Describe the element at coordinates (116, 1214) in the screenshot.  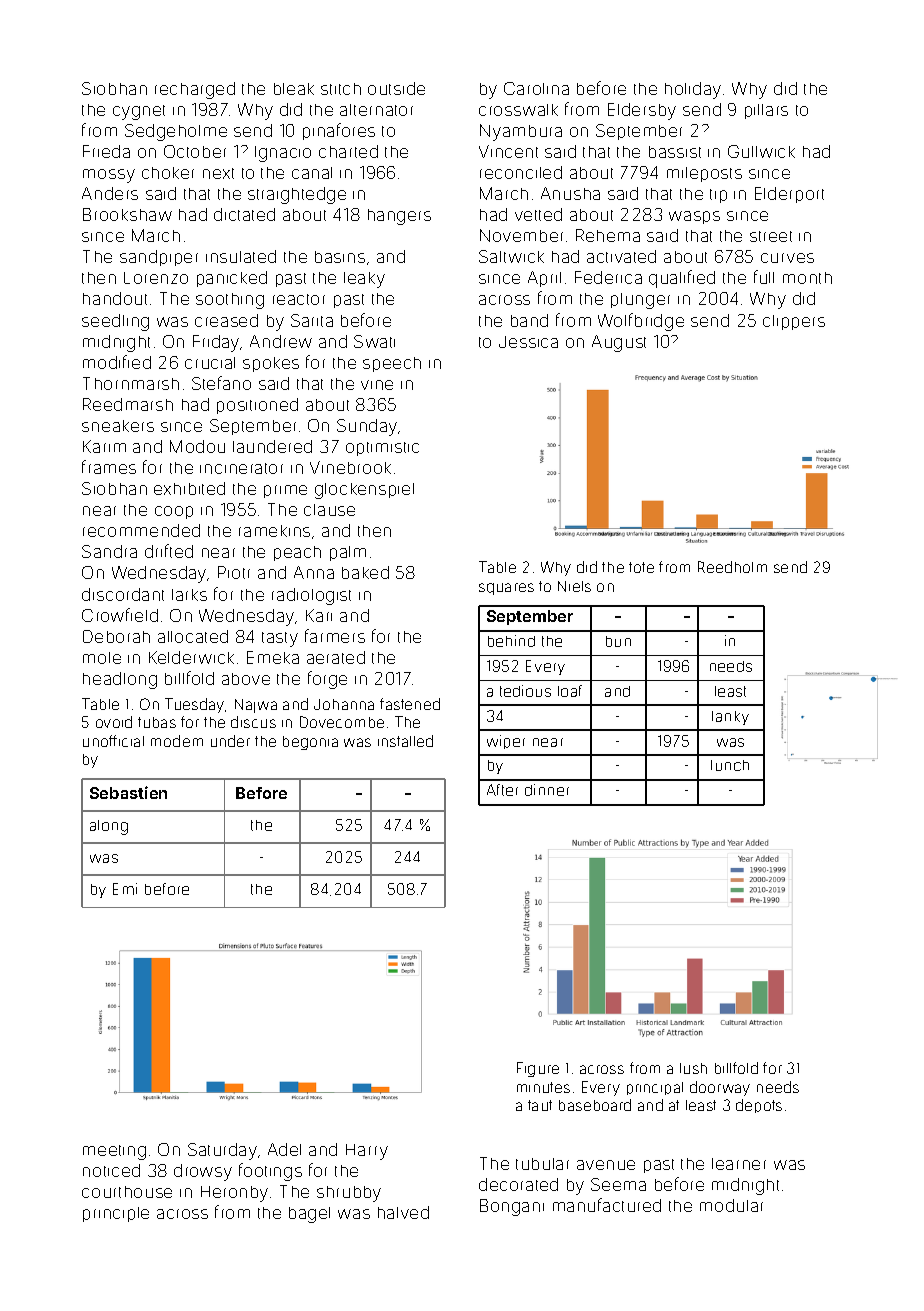
I see `principle` at that location.
